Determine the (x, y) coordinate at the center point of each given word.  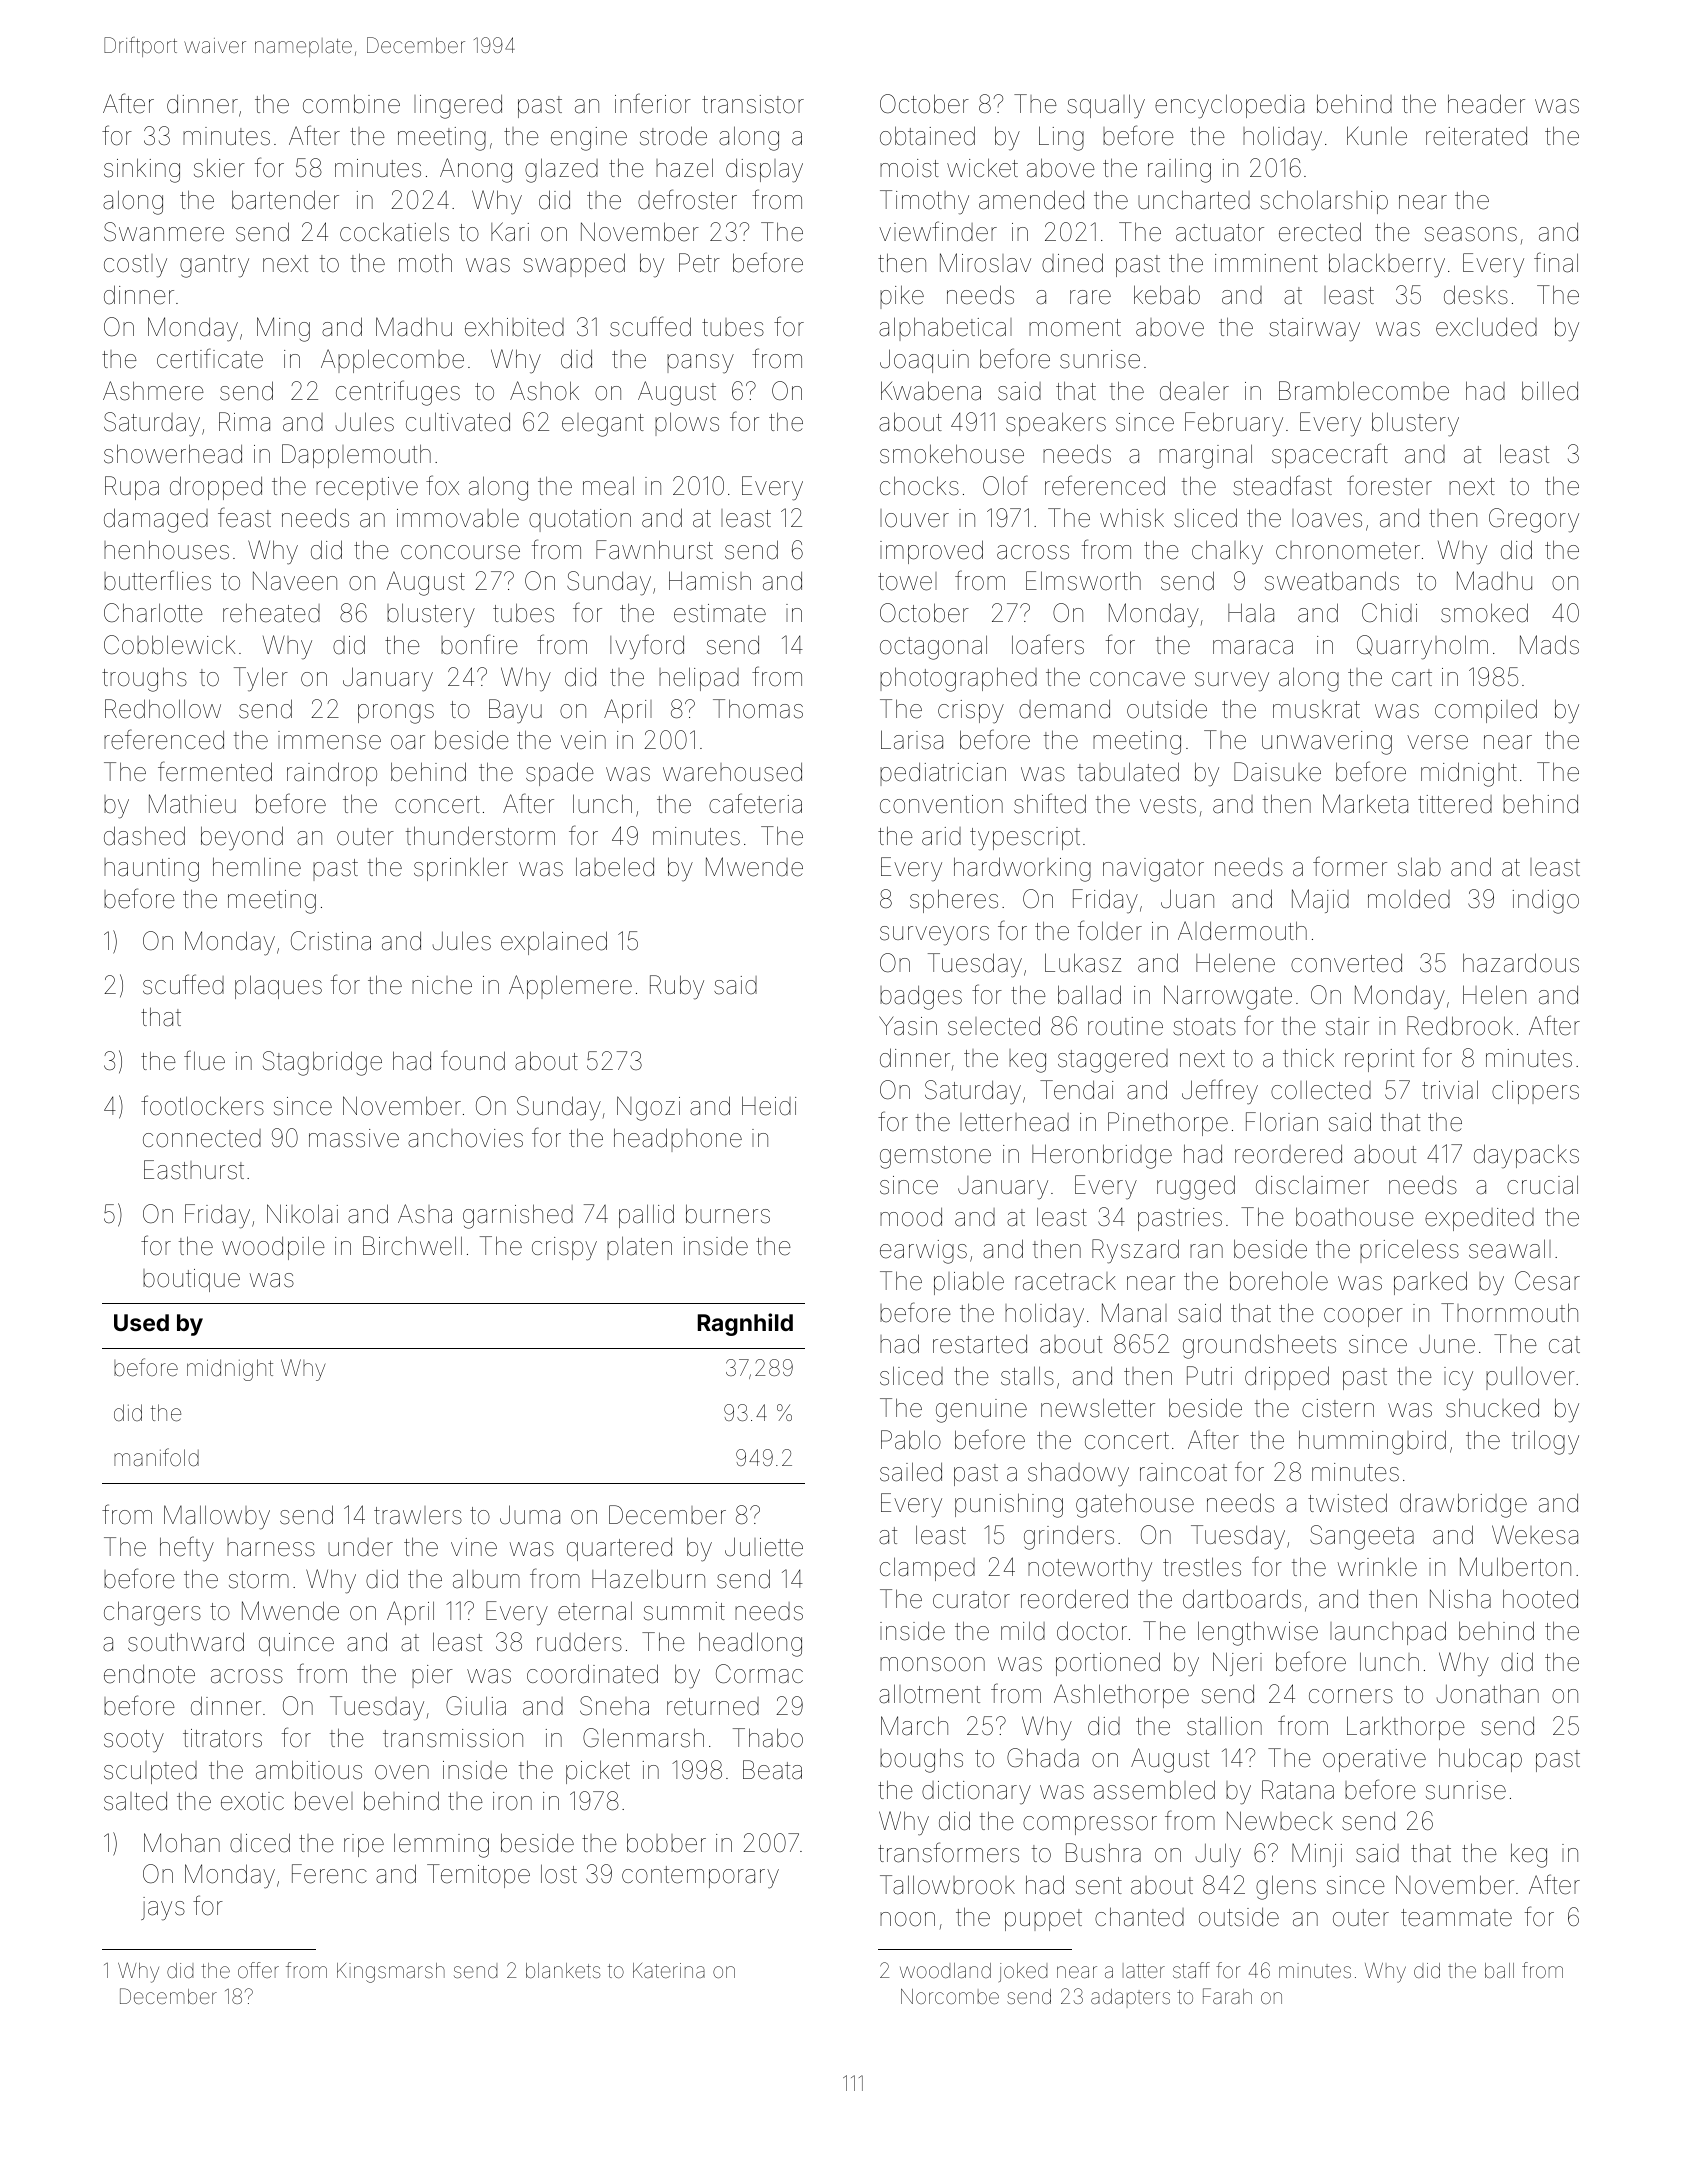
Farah (1227, 1996)
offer (258, 1970)
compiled (1486, 711)
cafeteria (755, 803)
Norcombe (950, 1996)
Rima (244, 422)
